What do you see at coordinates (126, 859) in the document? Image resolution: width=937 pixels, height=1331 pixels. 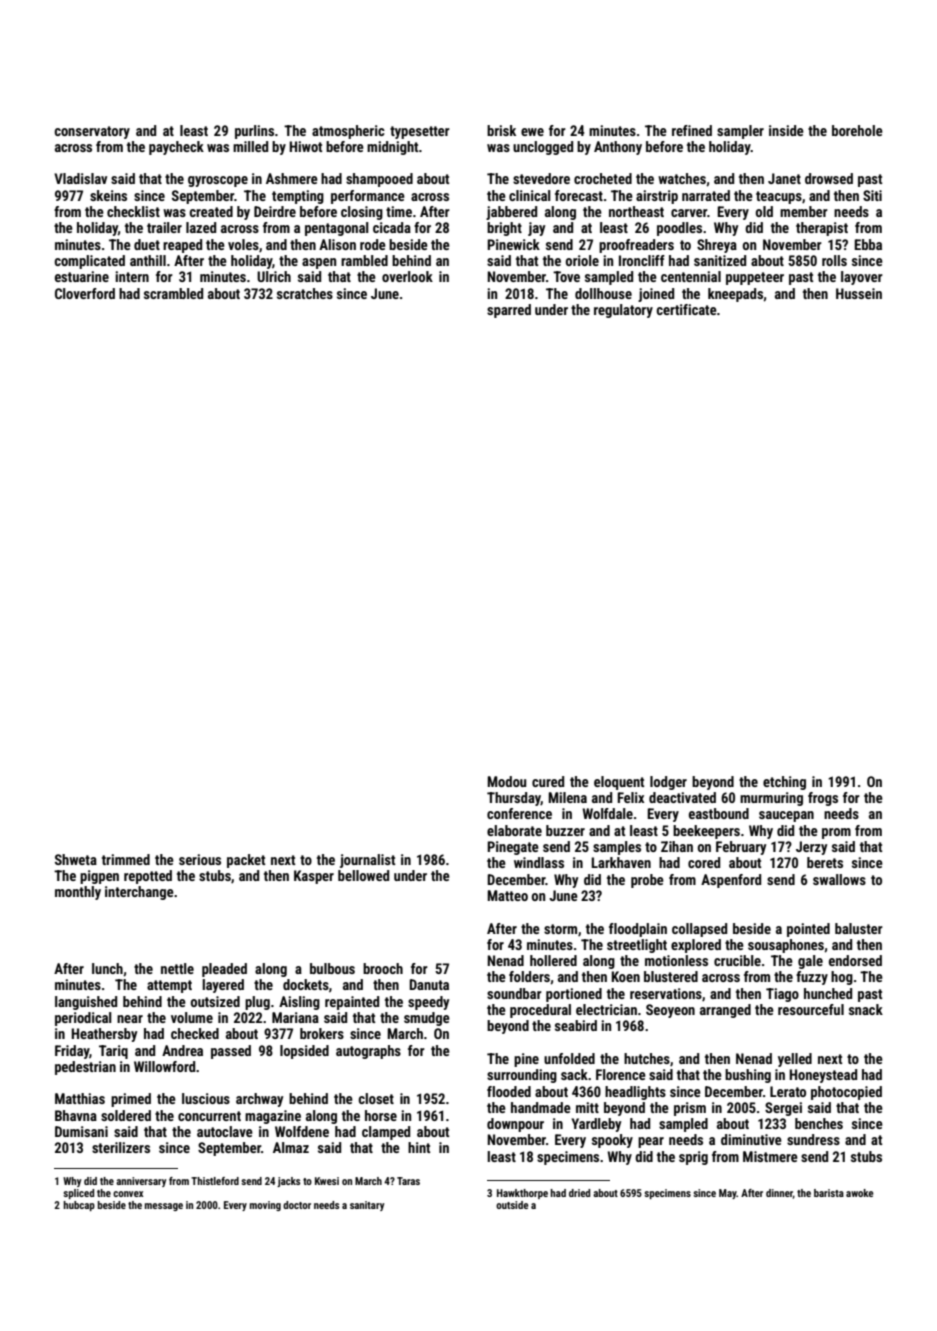 I see `trimmed` at bounding box center [126, 859].
